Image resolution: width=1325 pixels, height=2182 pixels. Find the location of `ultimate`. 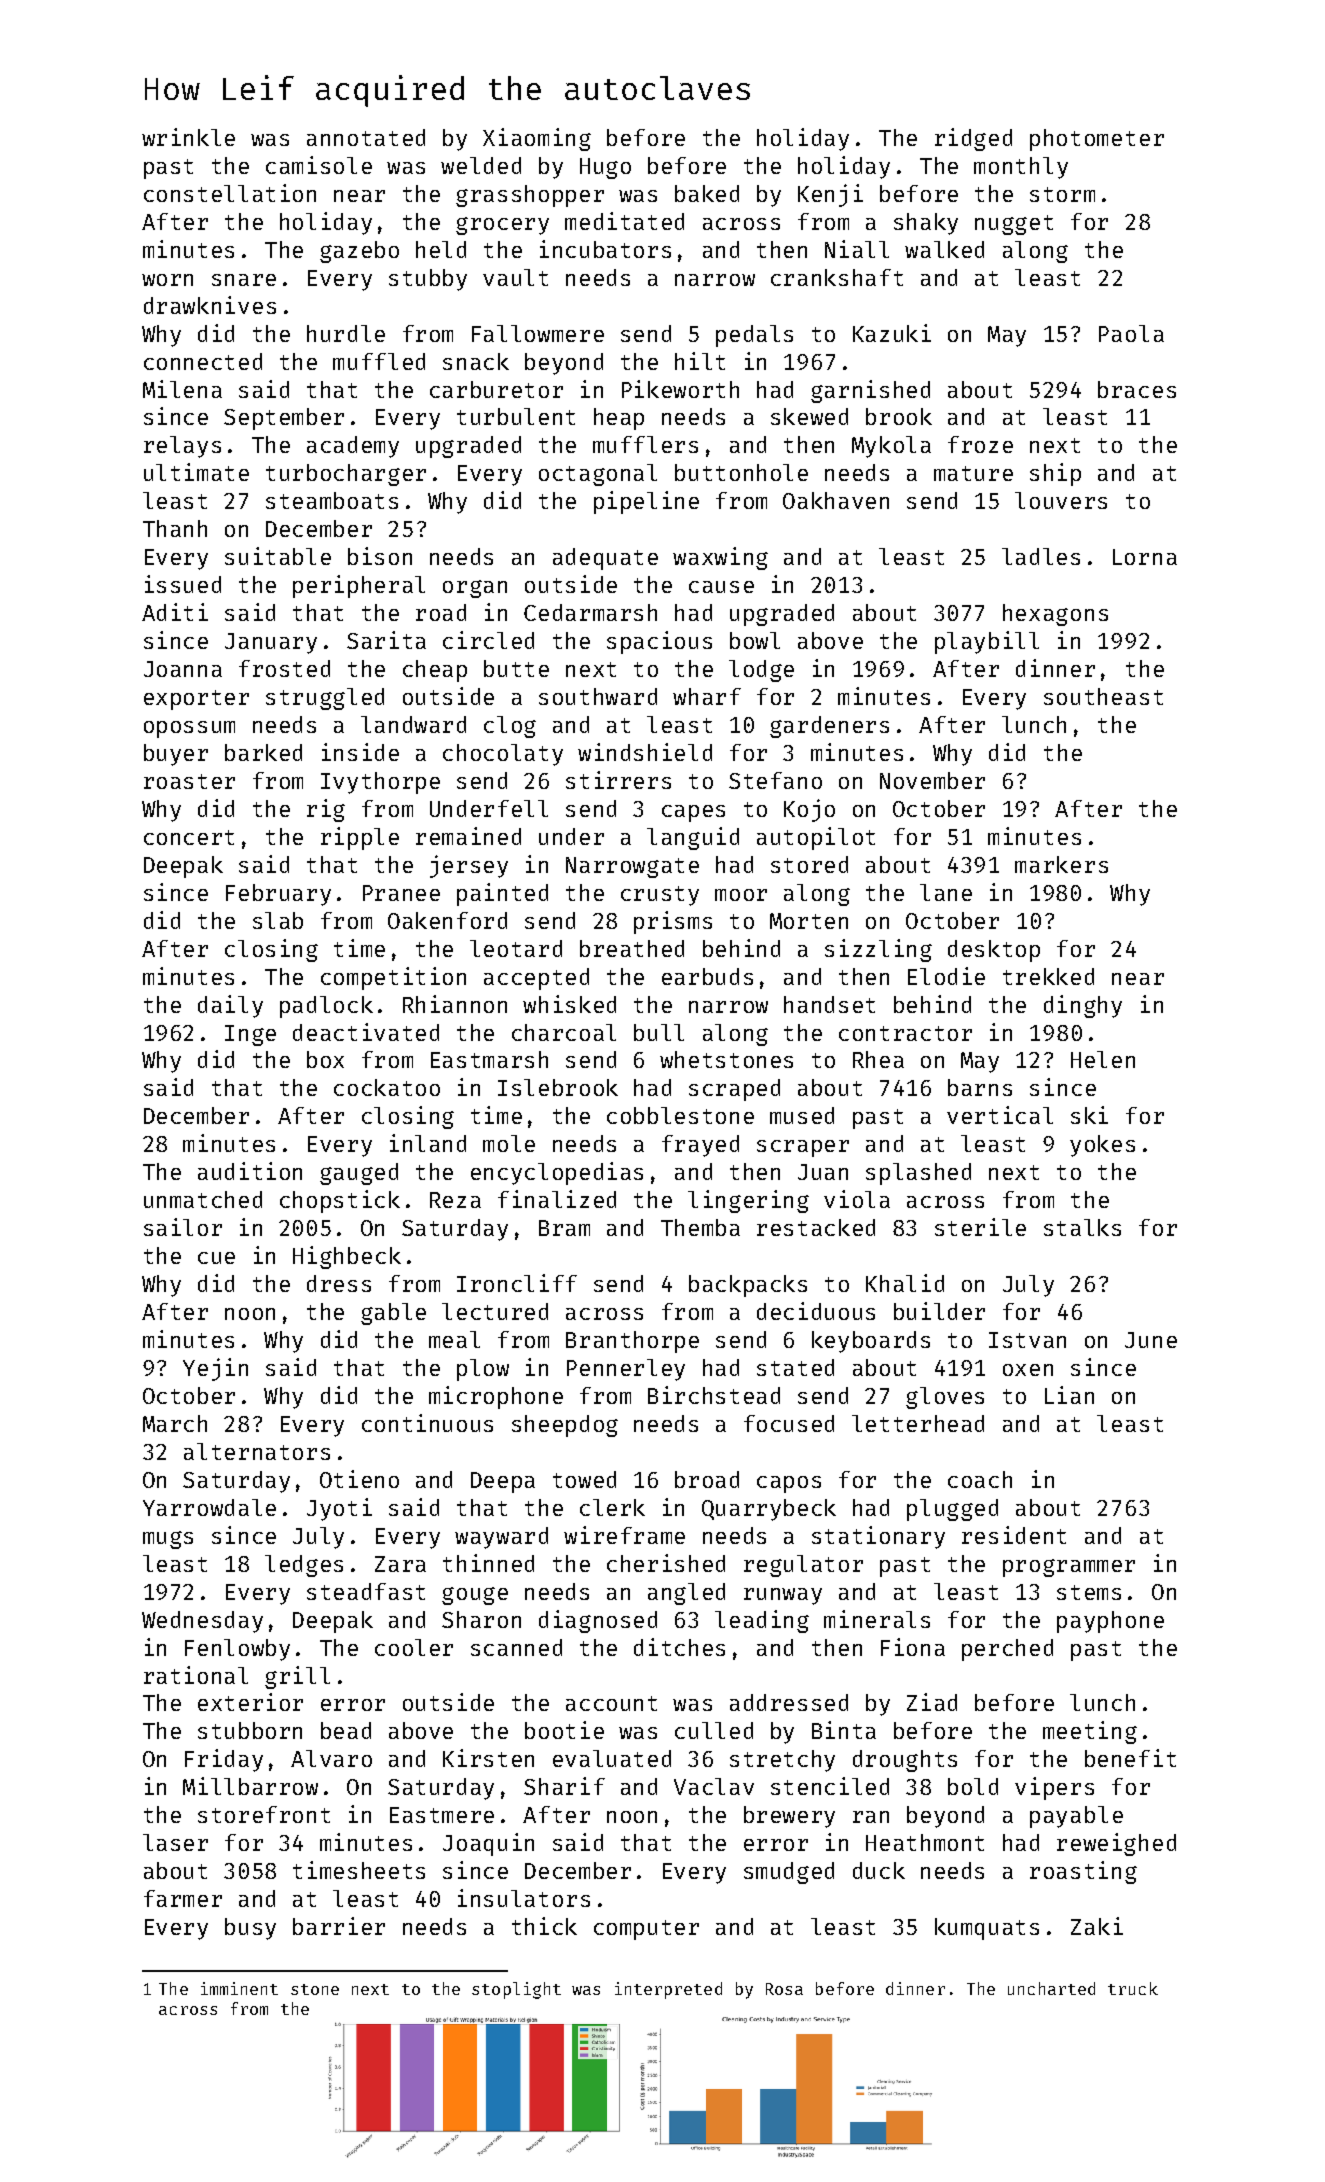

ultimate is located at coordinates (196, 472).
